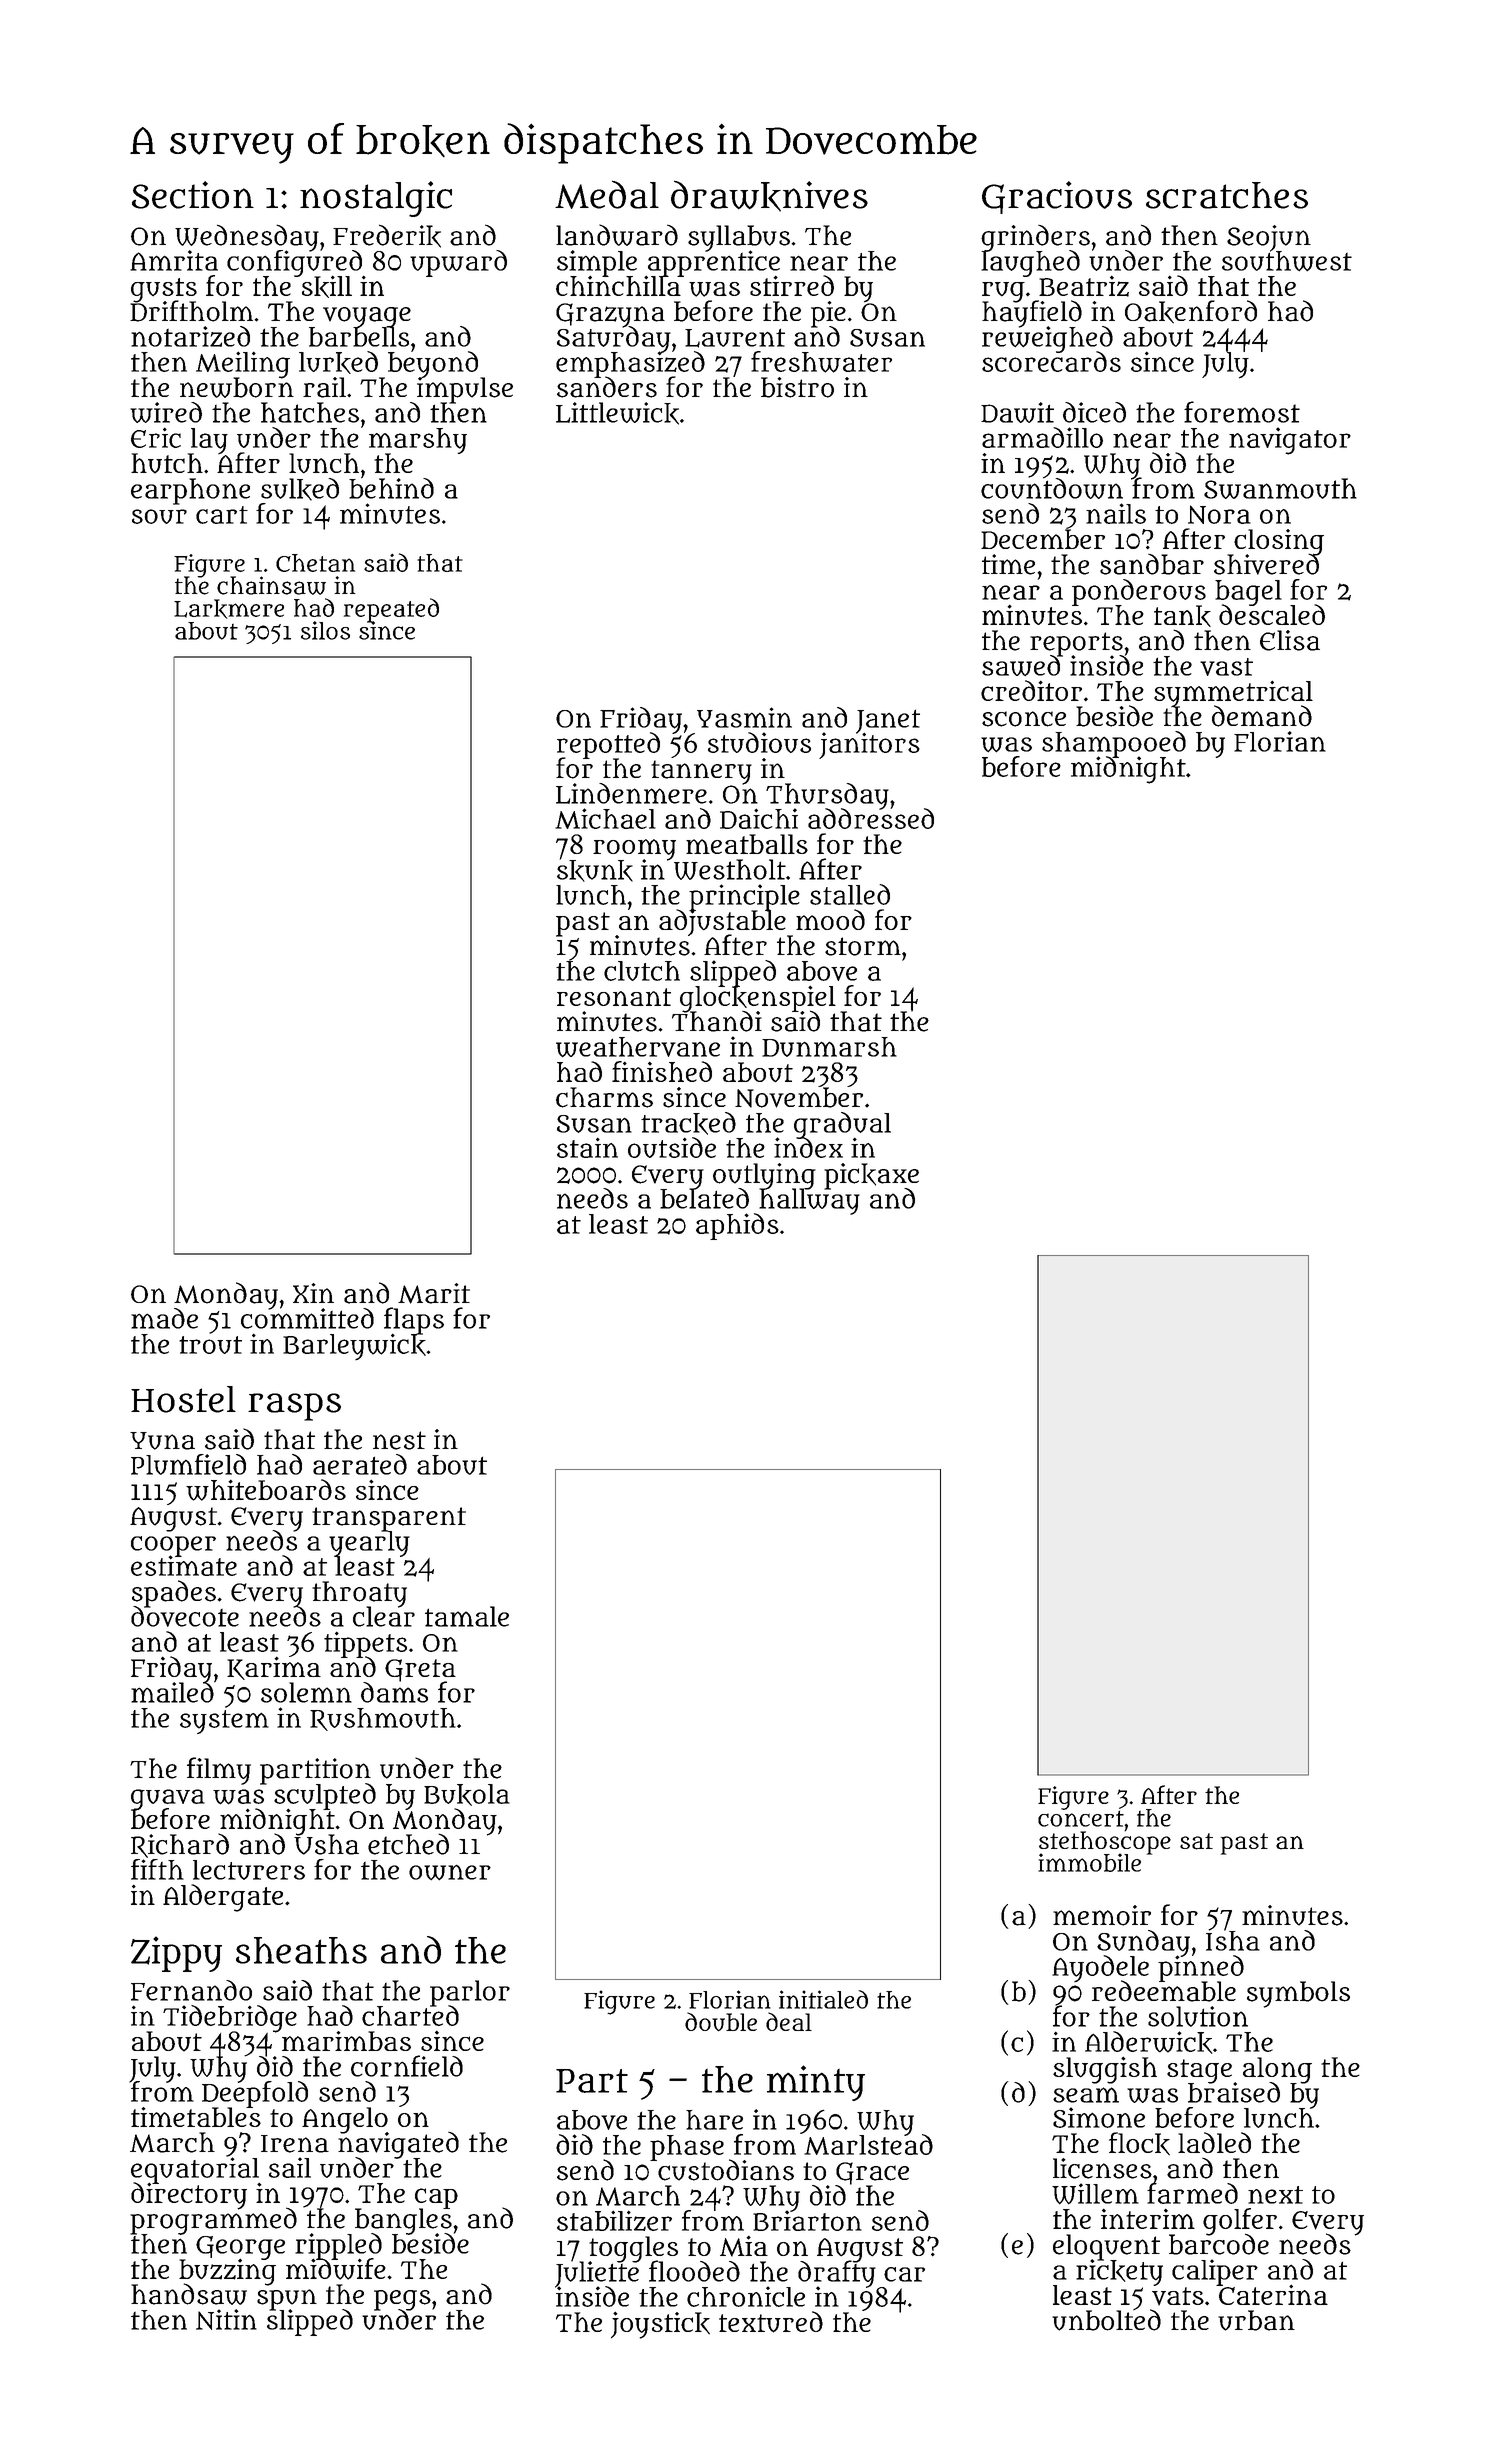  I want to click on directory, so click(189, 2196).
